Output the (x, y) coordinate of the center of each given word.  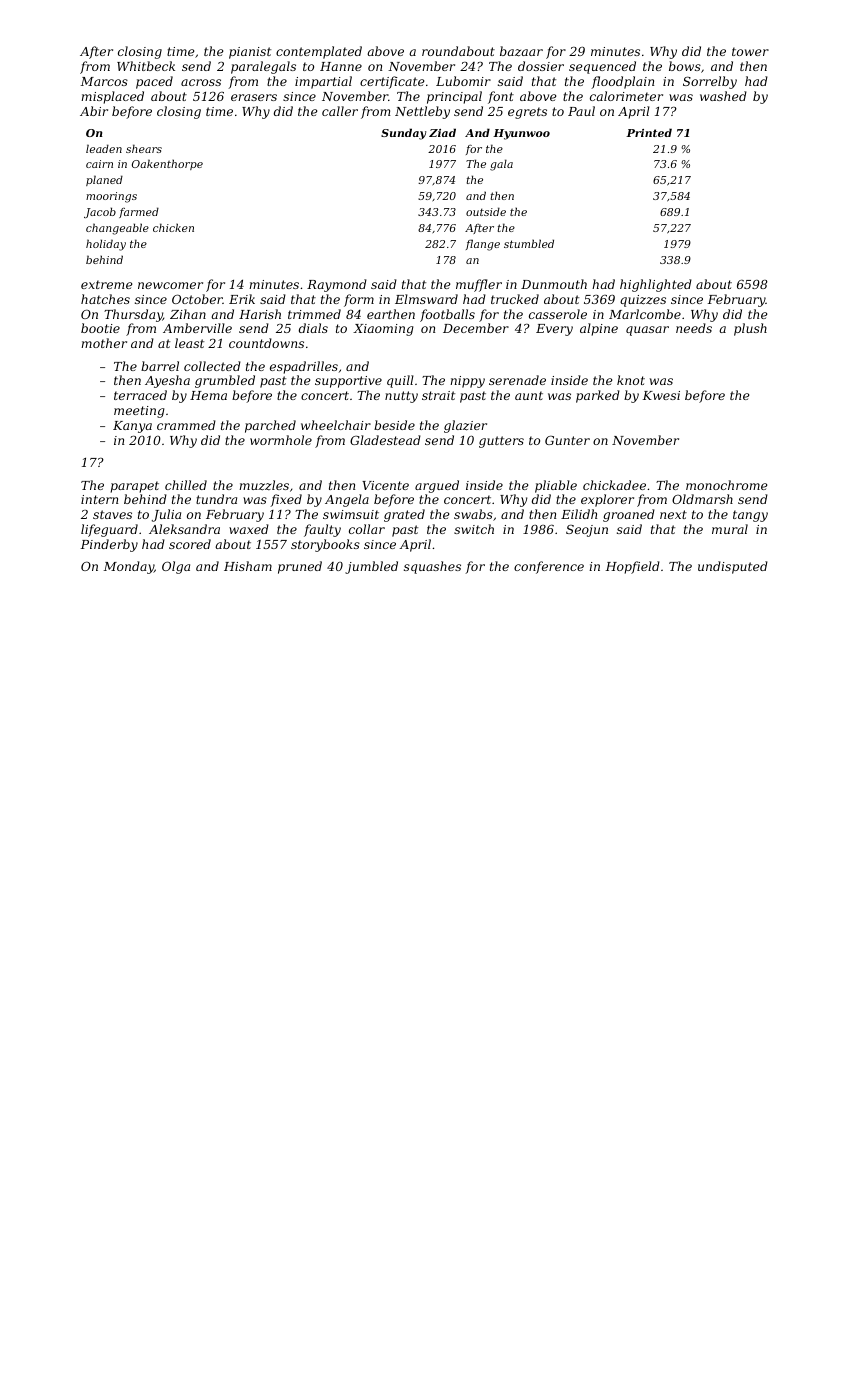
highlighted (656, 285)
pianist (250, 53)
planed (104, 180)
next (673, 514)
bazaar (521, 51)
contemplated (319, 52)
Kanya (132, 427)
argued (437, 486)
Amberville (197, 328)
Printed (649, 132)
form (359, 300)
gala (501, 165)
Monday (129, 567)
